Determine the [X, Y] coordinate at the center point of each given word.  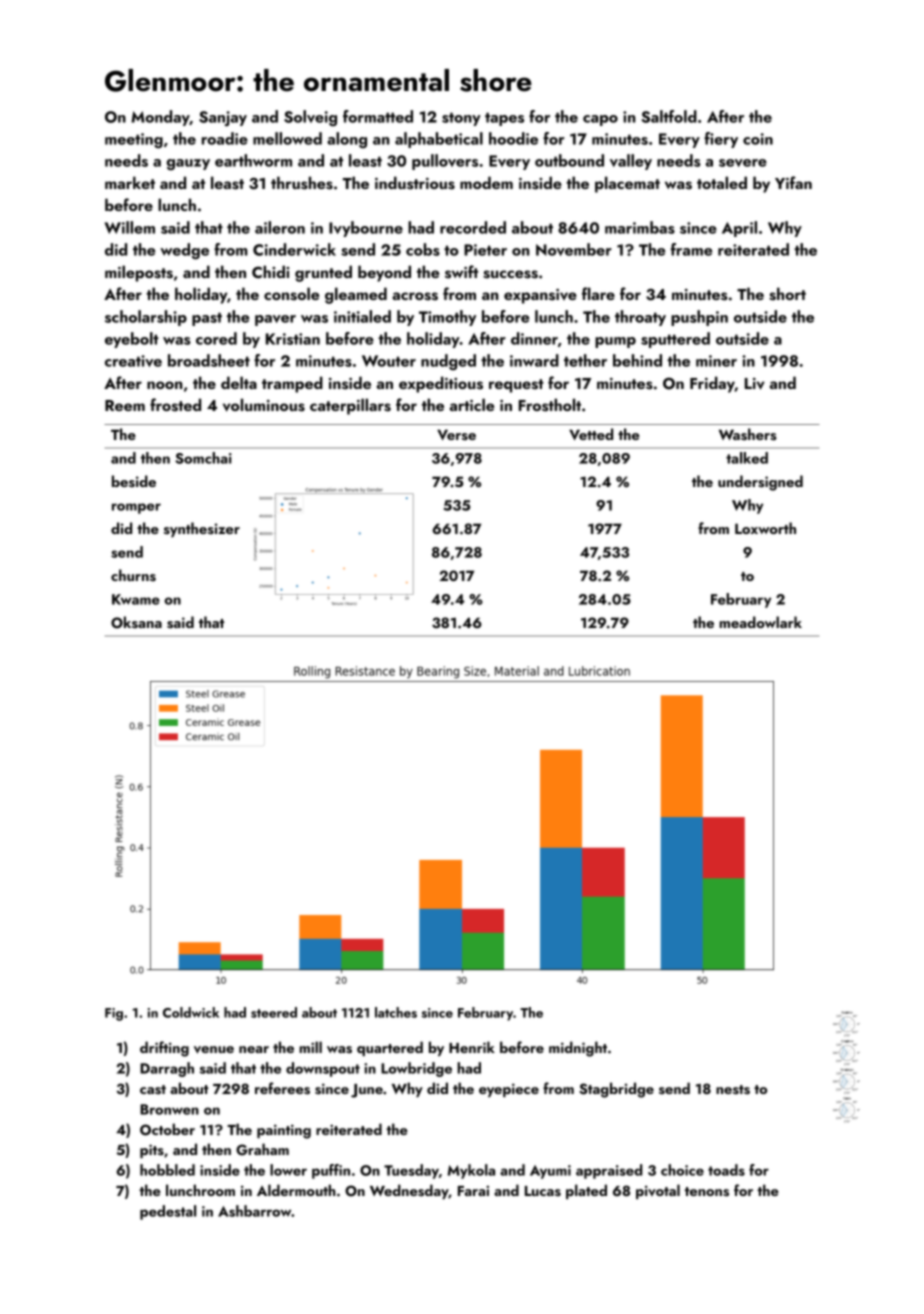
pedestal [168, 1212]
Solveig [310, 118]
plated [586, 1191]
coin [758, 139]
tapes [504, 119]
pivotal [658, 1191]
